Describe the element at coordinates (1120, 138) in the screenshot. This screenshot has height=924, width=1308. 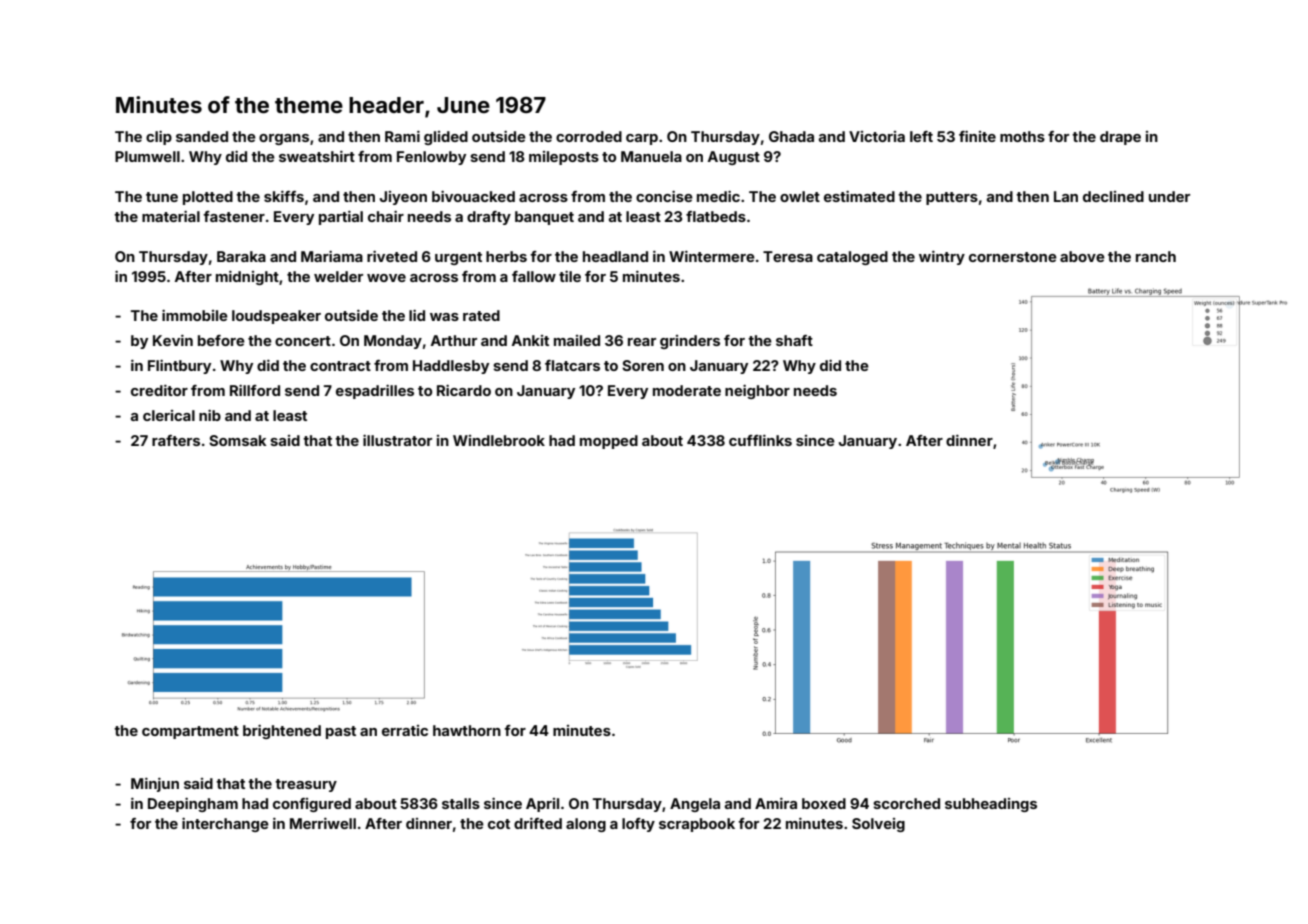
I see `drape` at that location.
